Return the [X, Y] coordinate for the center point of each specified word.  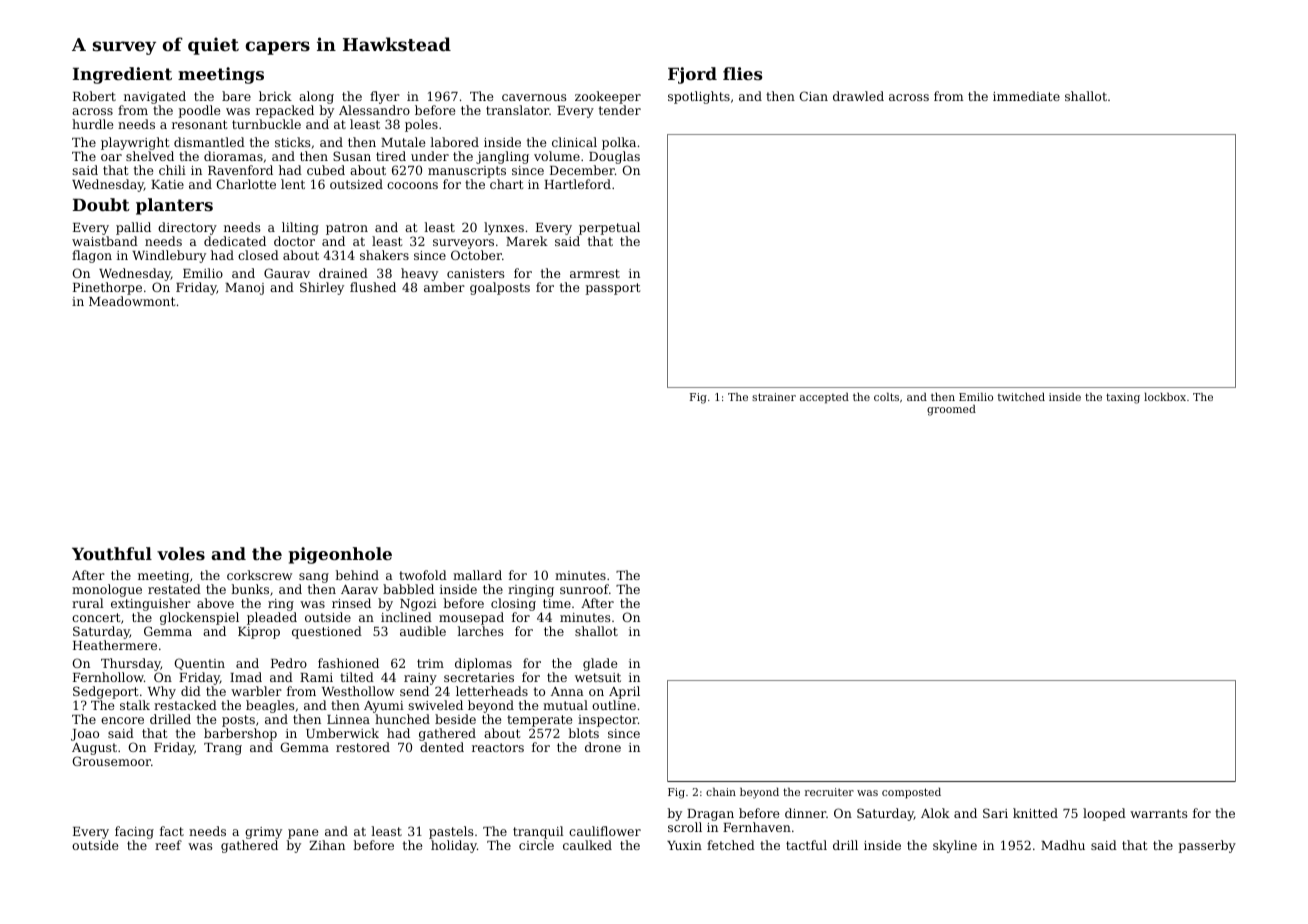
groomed [951, 410]
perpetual [609, 228]
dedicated [235, 241]
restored [363, 747]
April [624, 692]
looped [1104, 814]
